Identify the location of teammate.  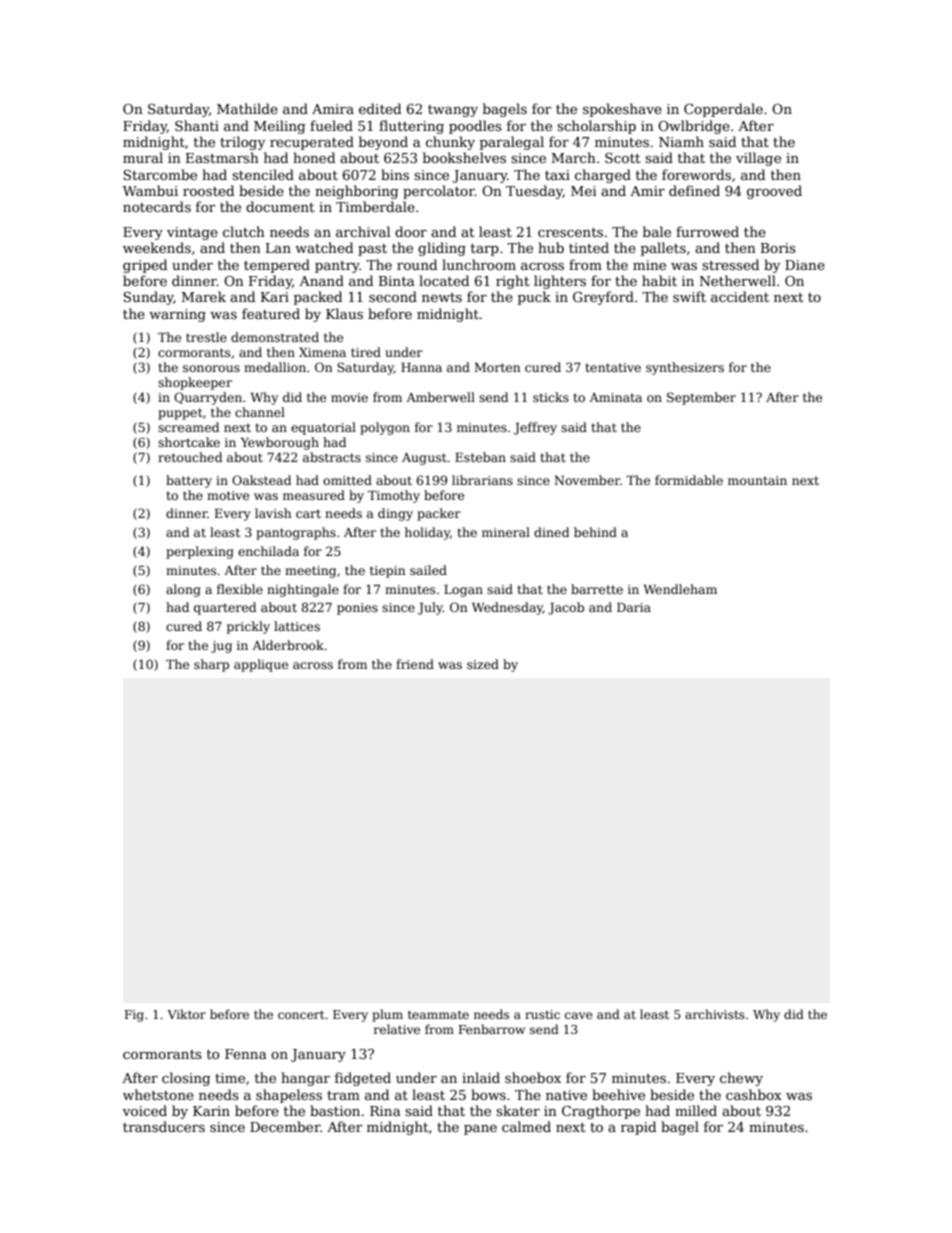
(438, 1015).
